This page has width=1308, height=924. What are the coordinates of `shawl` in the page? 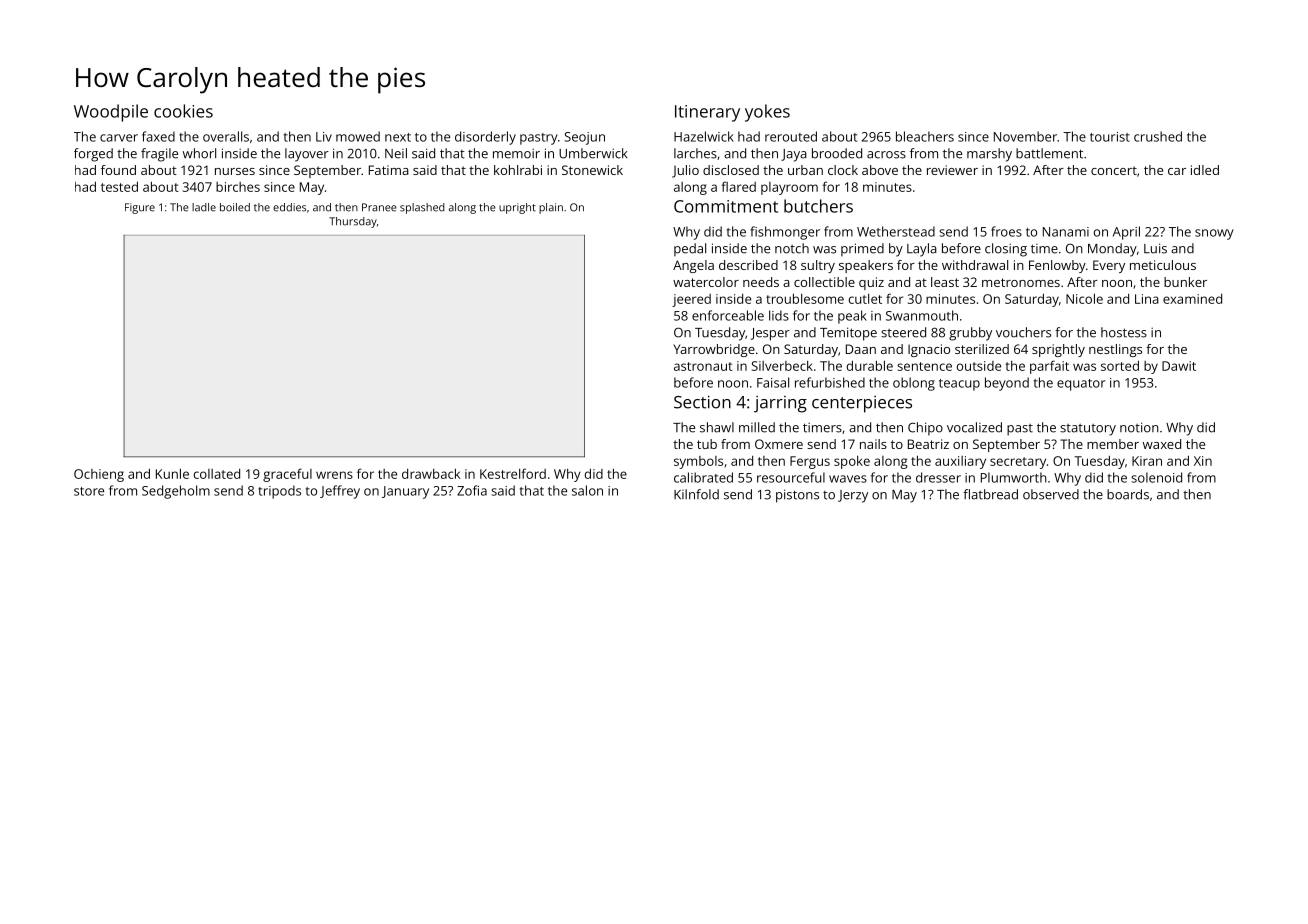 It's located at (717, 427).
